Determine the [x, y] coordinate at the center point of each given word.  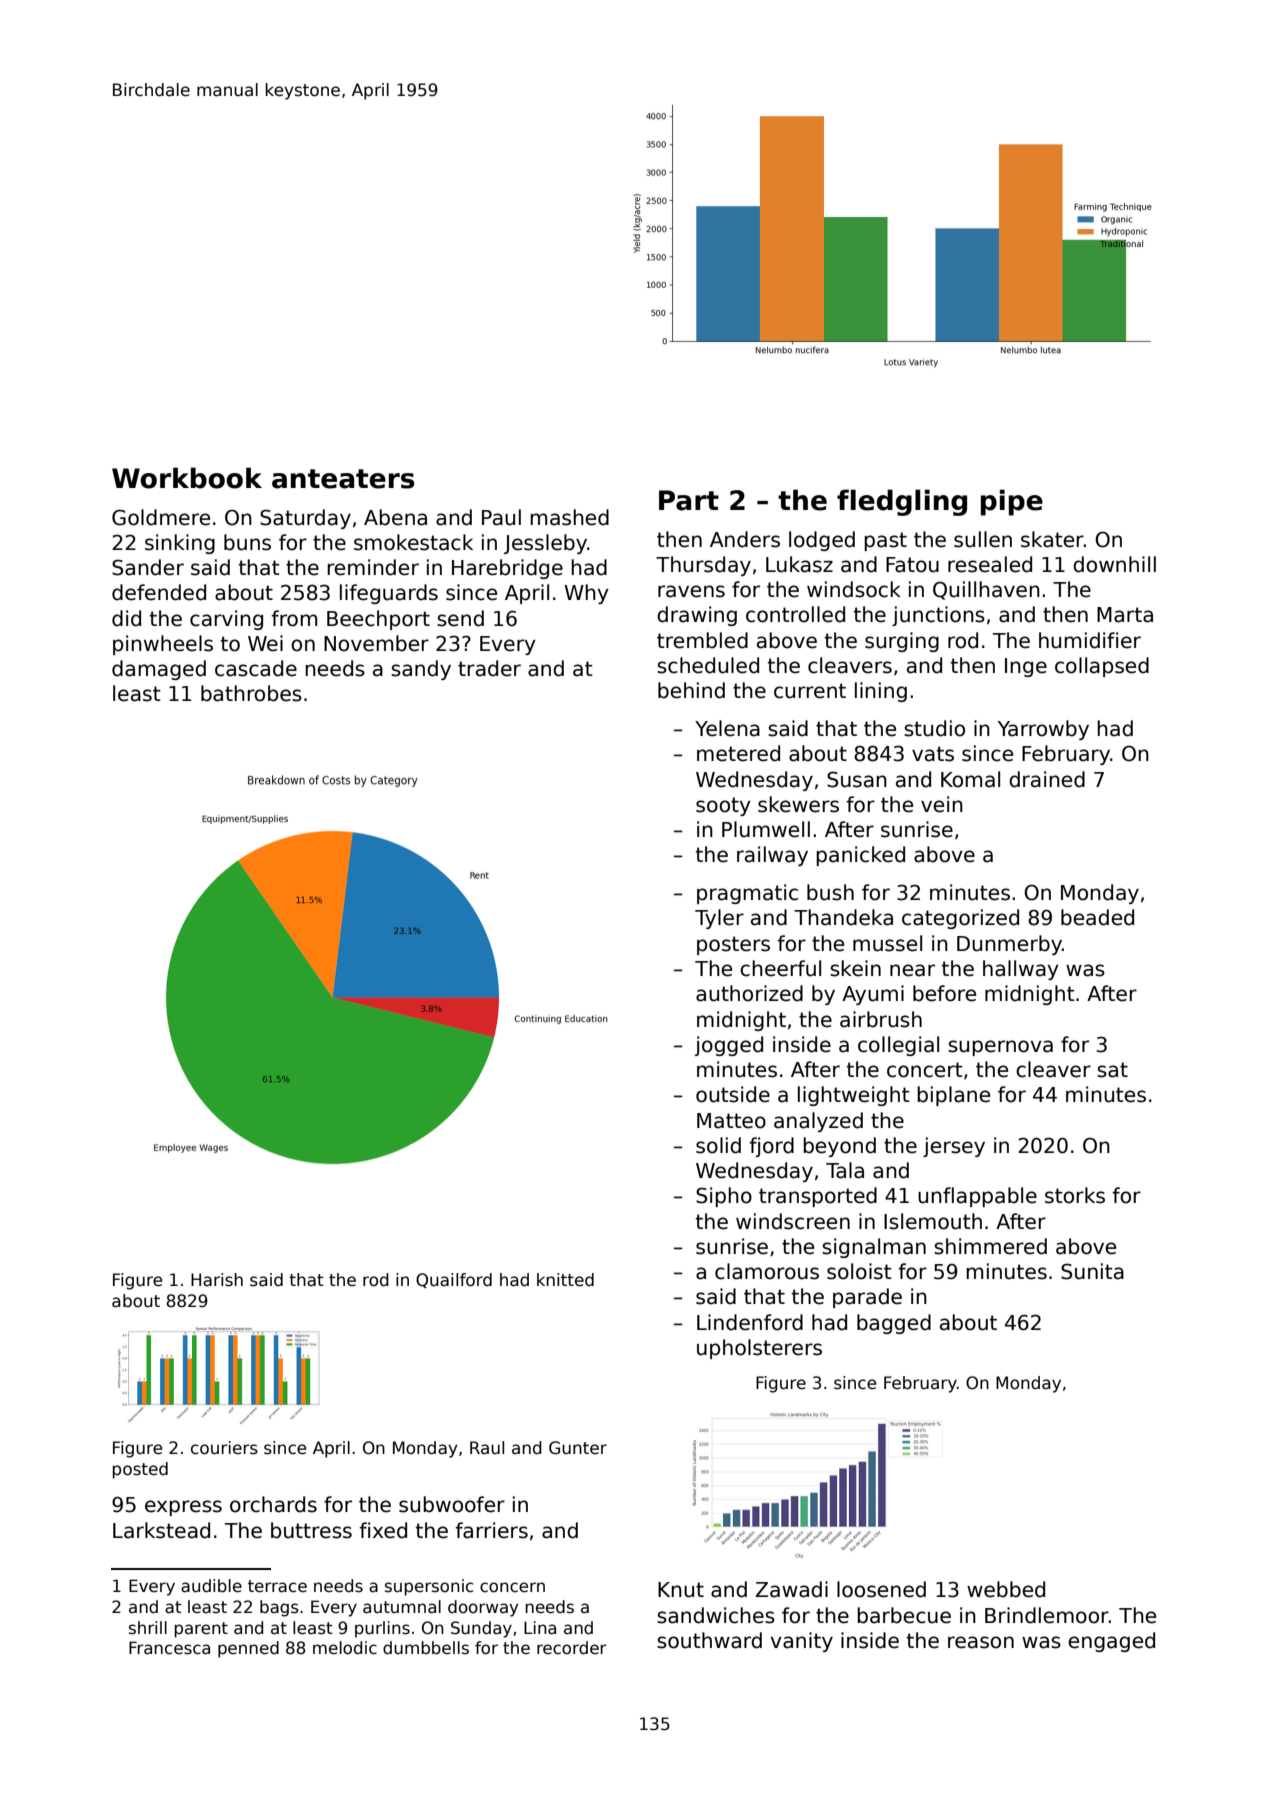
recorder [572, 1648]
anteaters [343, 479]
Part [689, 500]
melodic [345, 1648]
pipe [1012, 502]
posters [733, 945]
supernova [1000, 1048]
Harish [217, 1280]
